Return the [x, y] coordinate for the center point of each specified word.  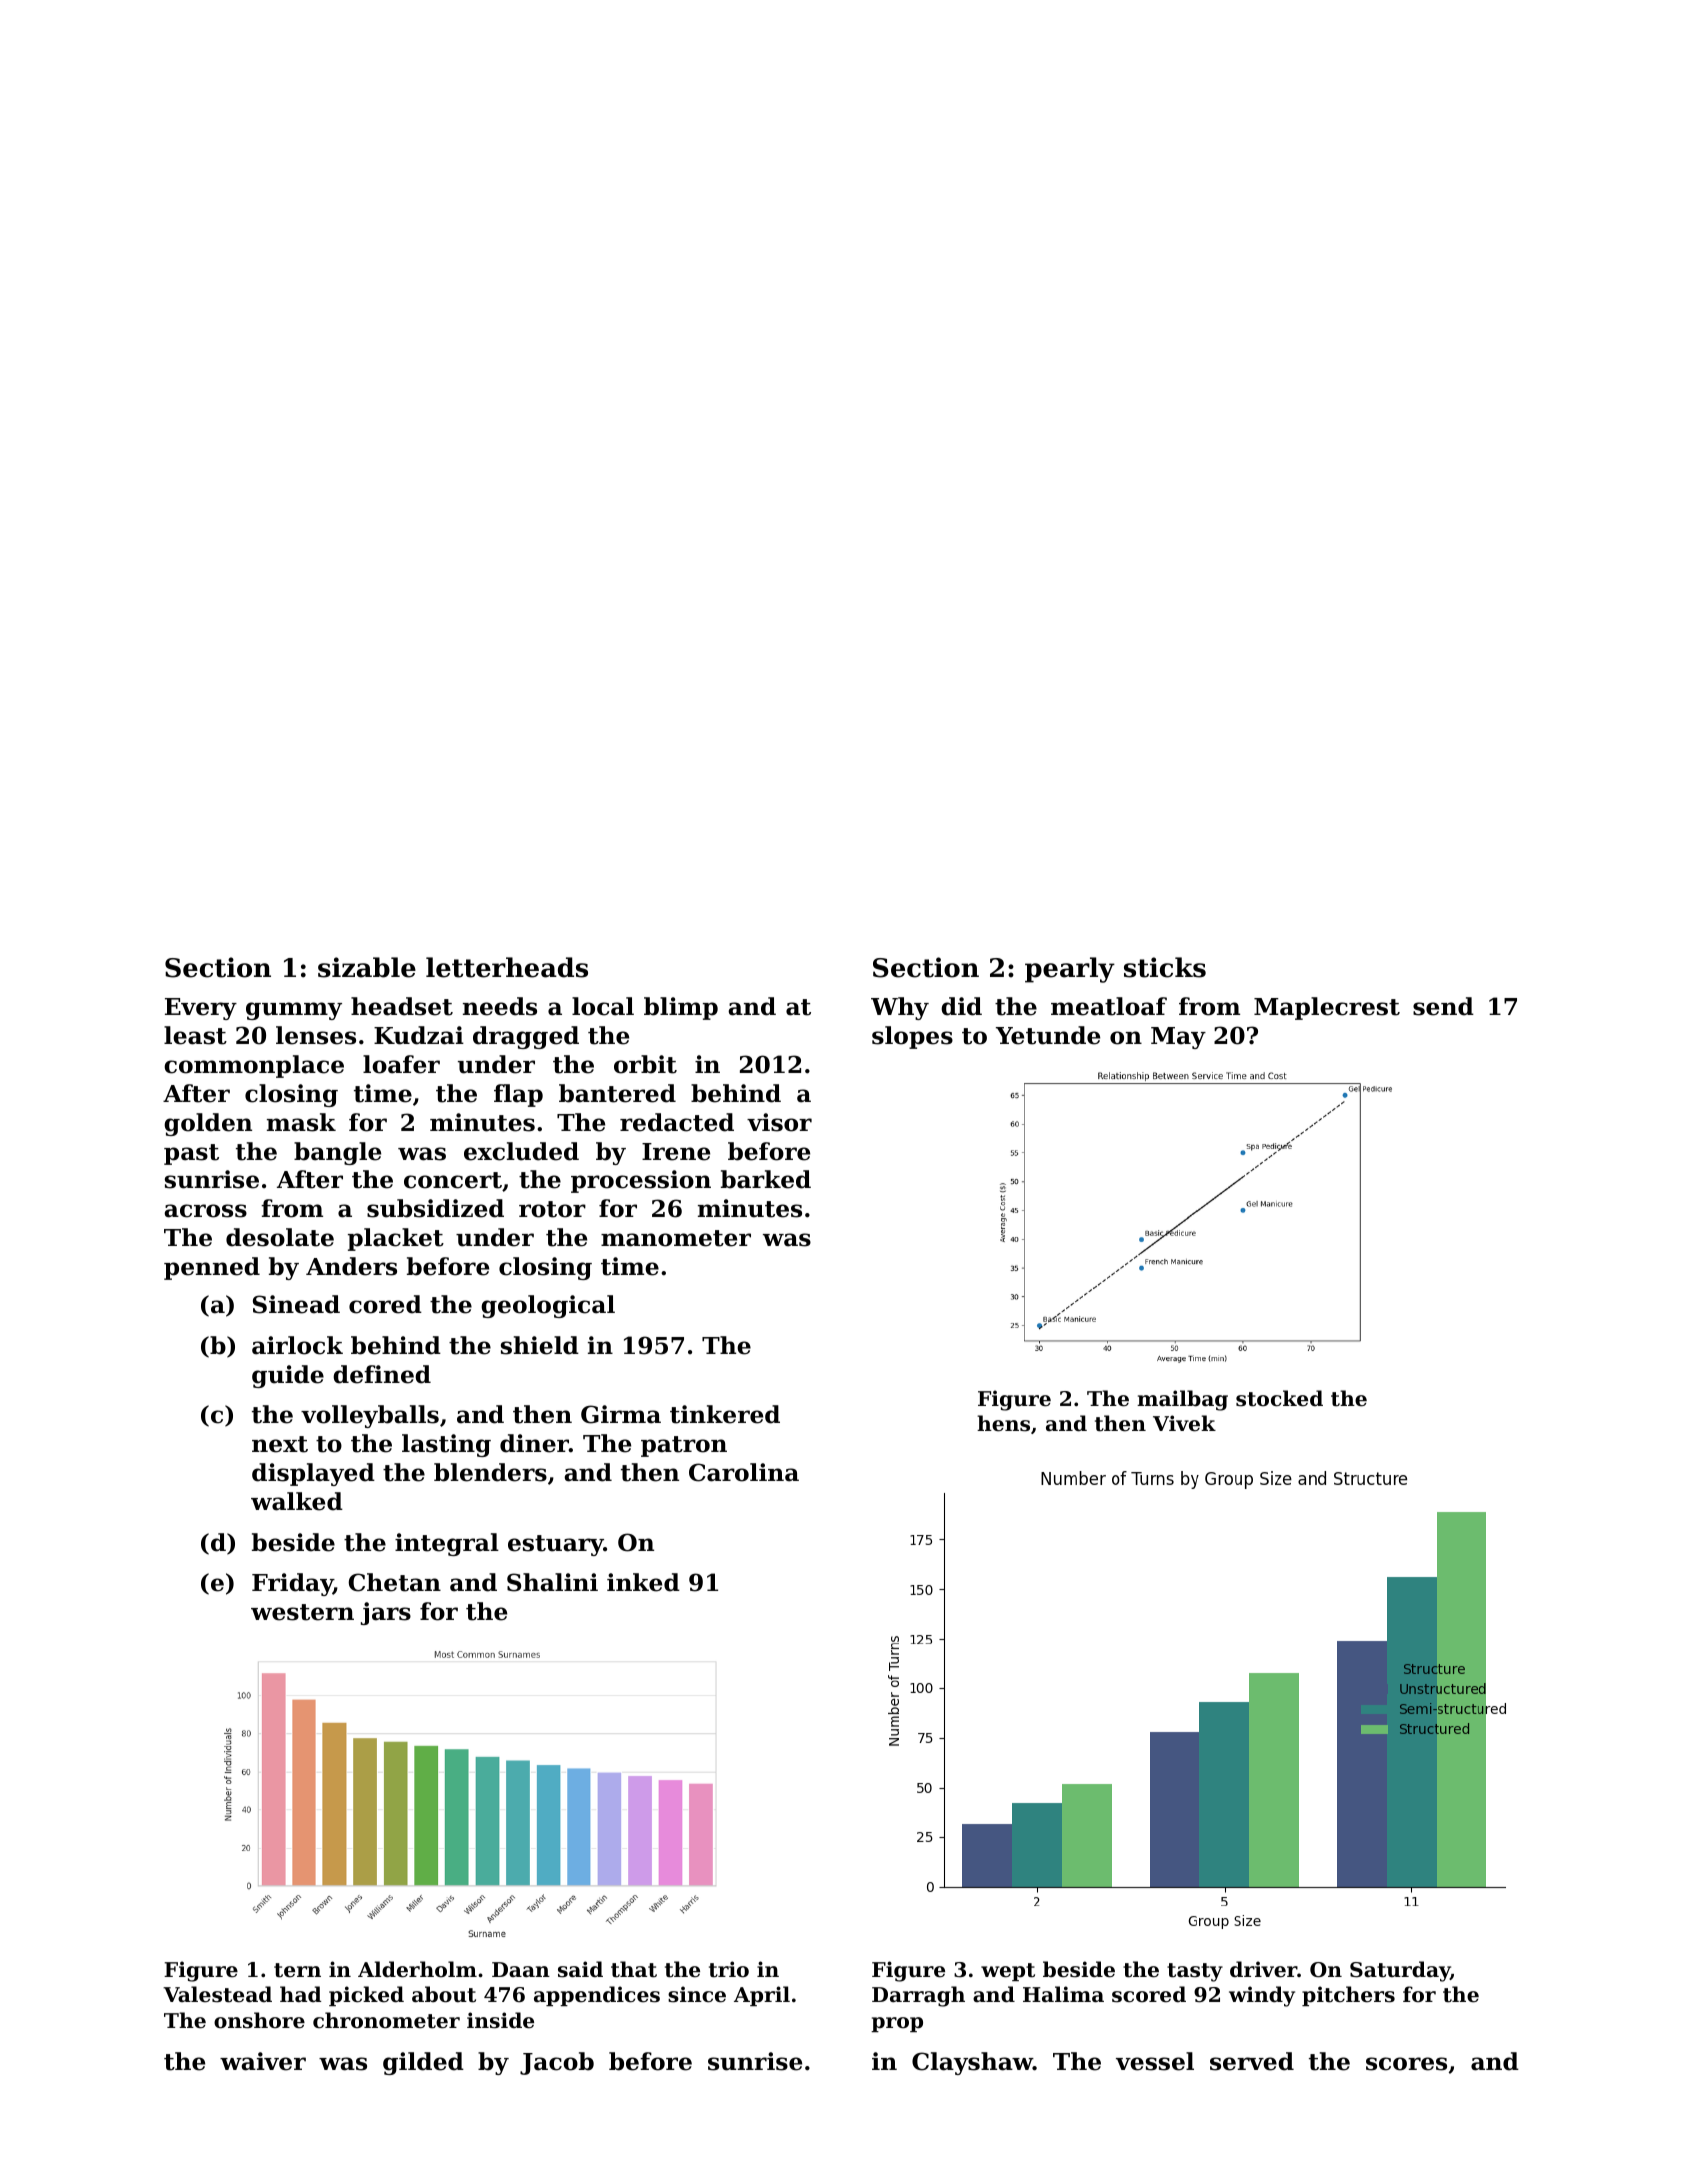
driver [1263, 1969]
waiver [263, 2061]
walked [297, 1501]
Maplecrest [1327, 1008]
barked [766, 1179]
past [191, 1154]
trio [729, 1969]
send [1443, 1006]
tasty [1195, 1972]
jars [386, 1613]
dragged [526, 1037]
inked [643, 1582]
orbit [645, 1064]
